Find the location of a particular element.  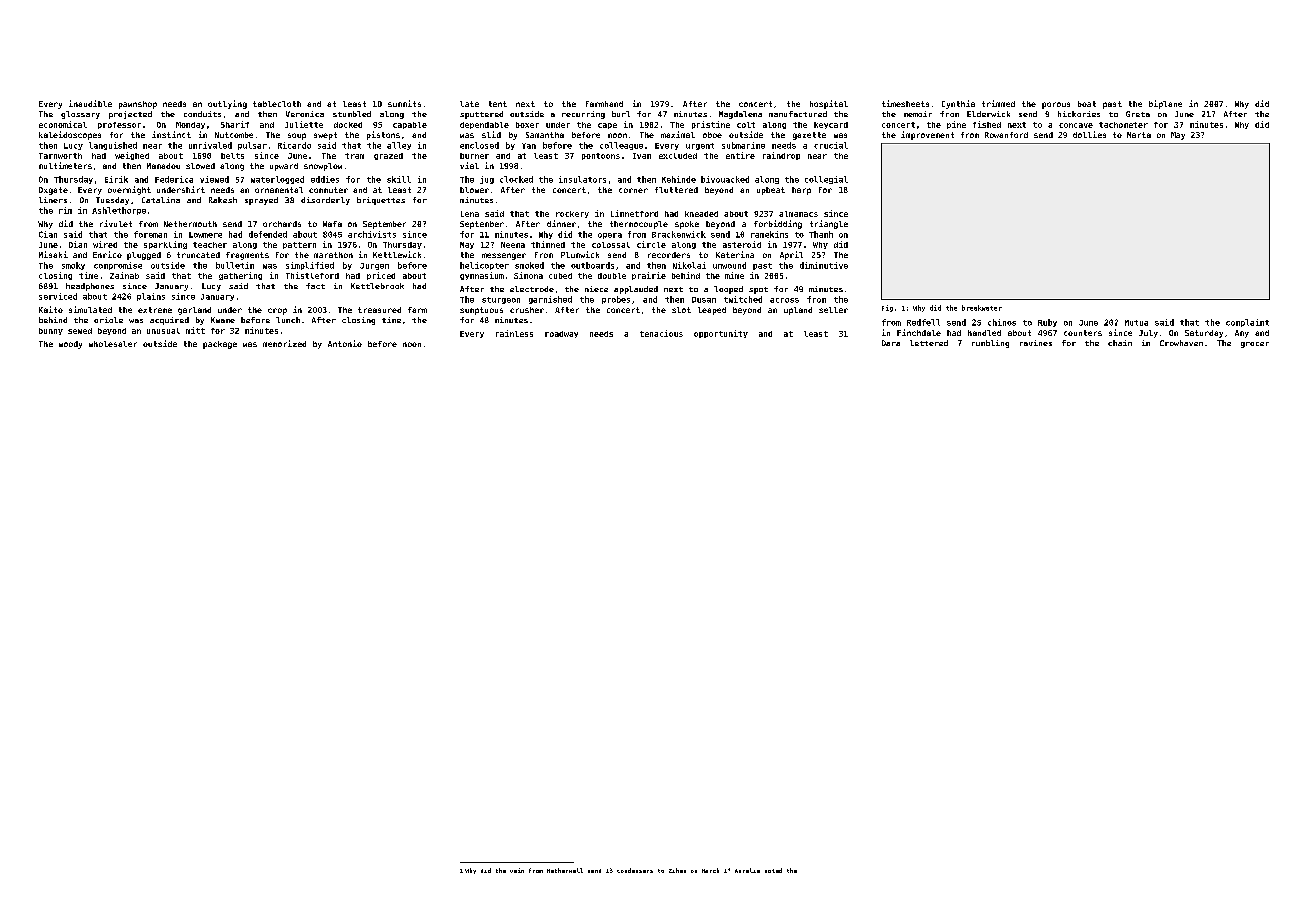

Mutua is located at coordinates (1136, 323).
